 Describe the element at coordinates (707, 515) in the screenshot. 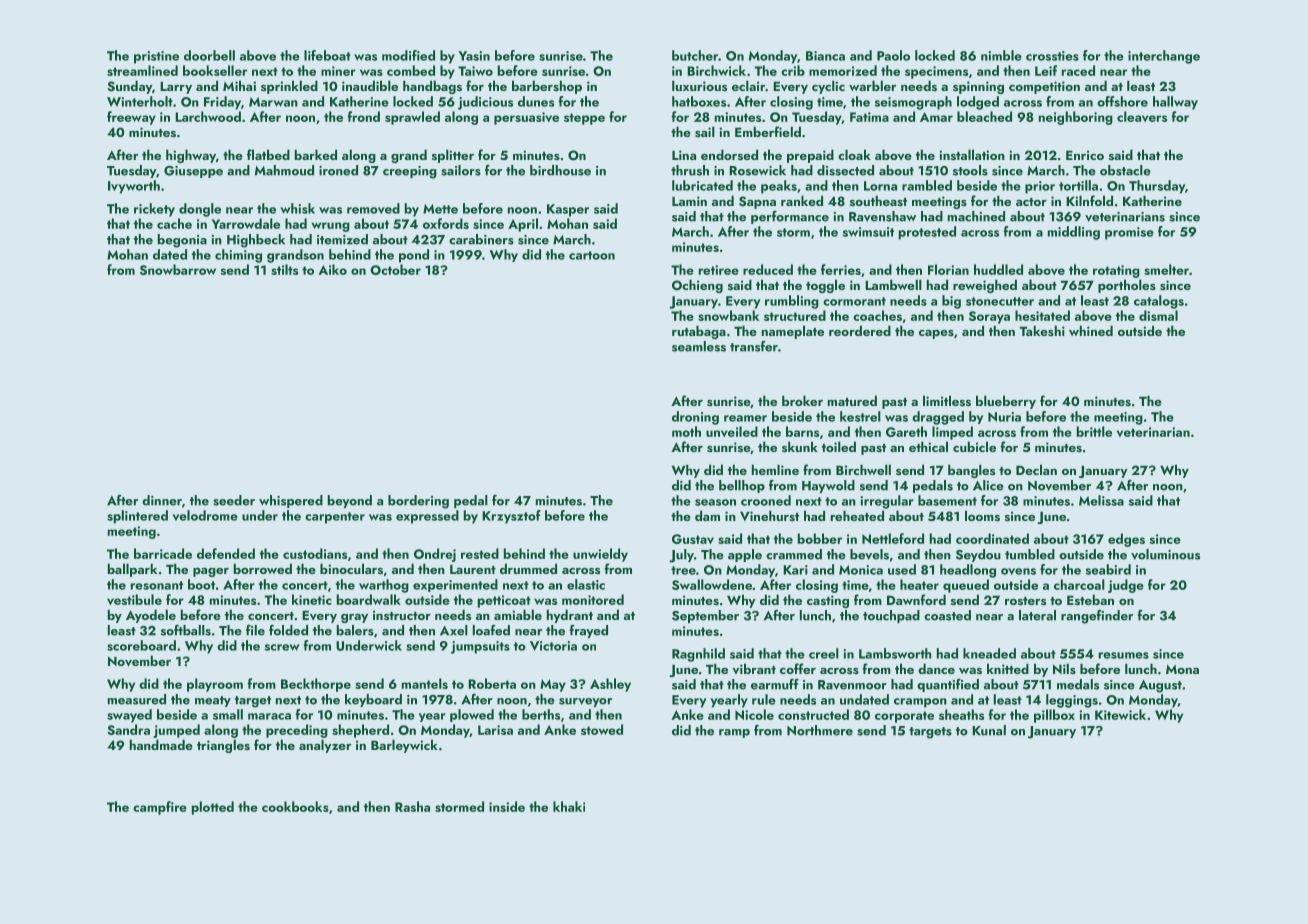

I see `dam` at that location.
